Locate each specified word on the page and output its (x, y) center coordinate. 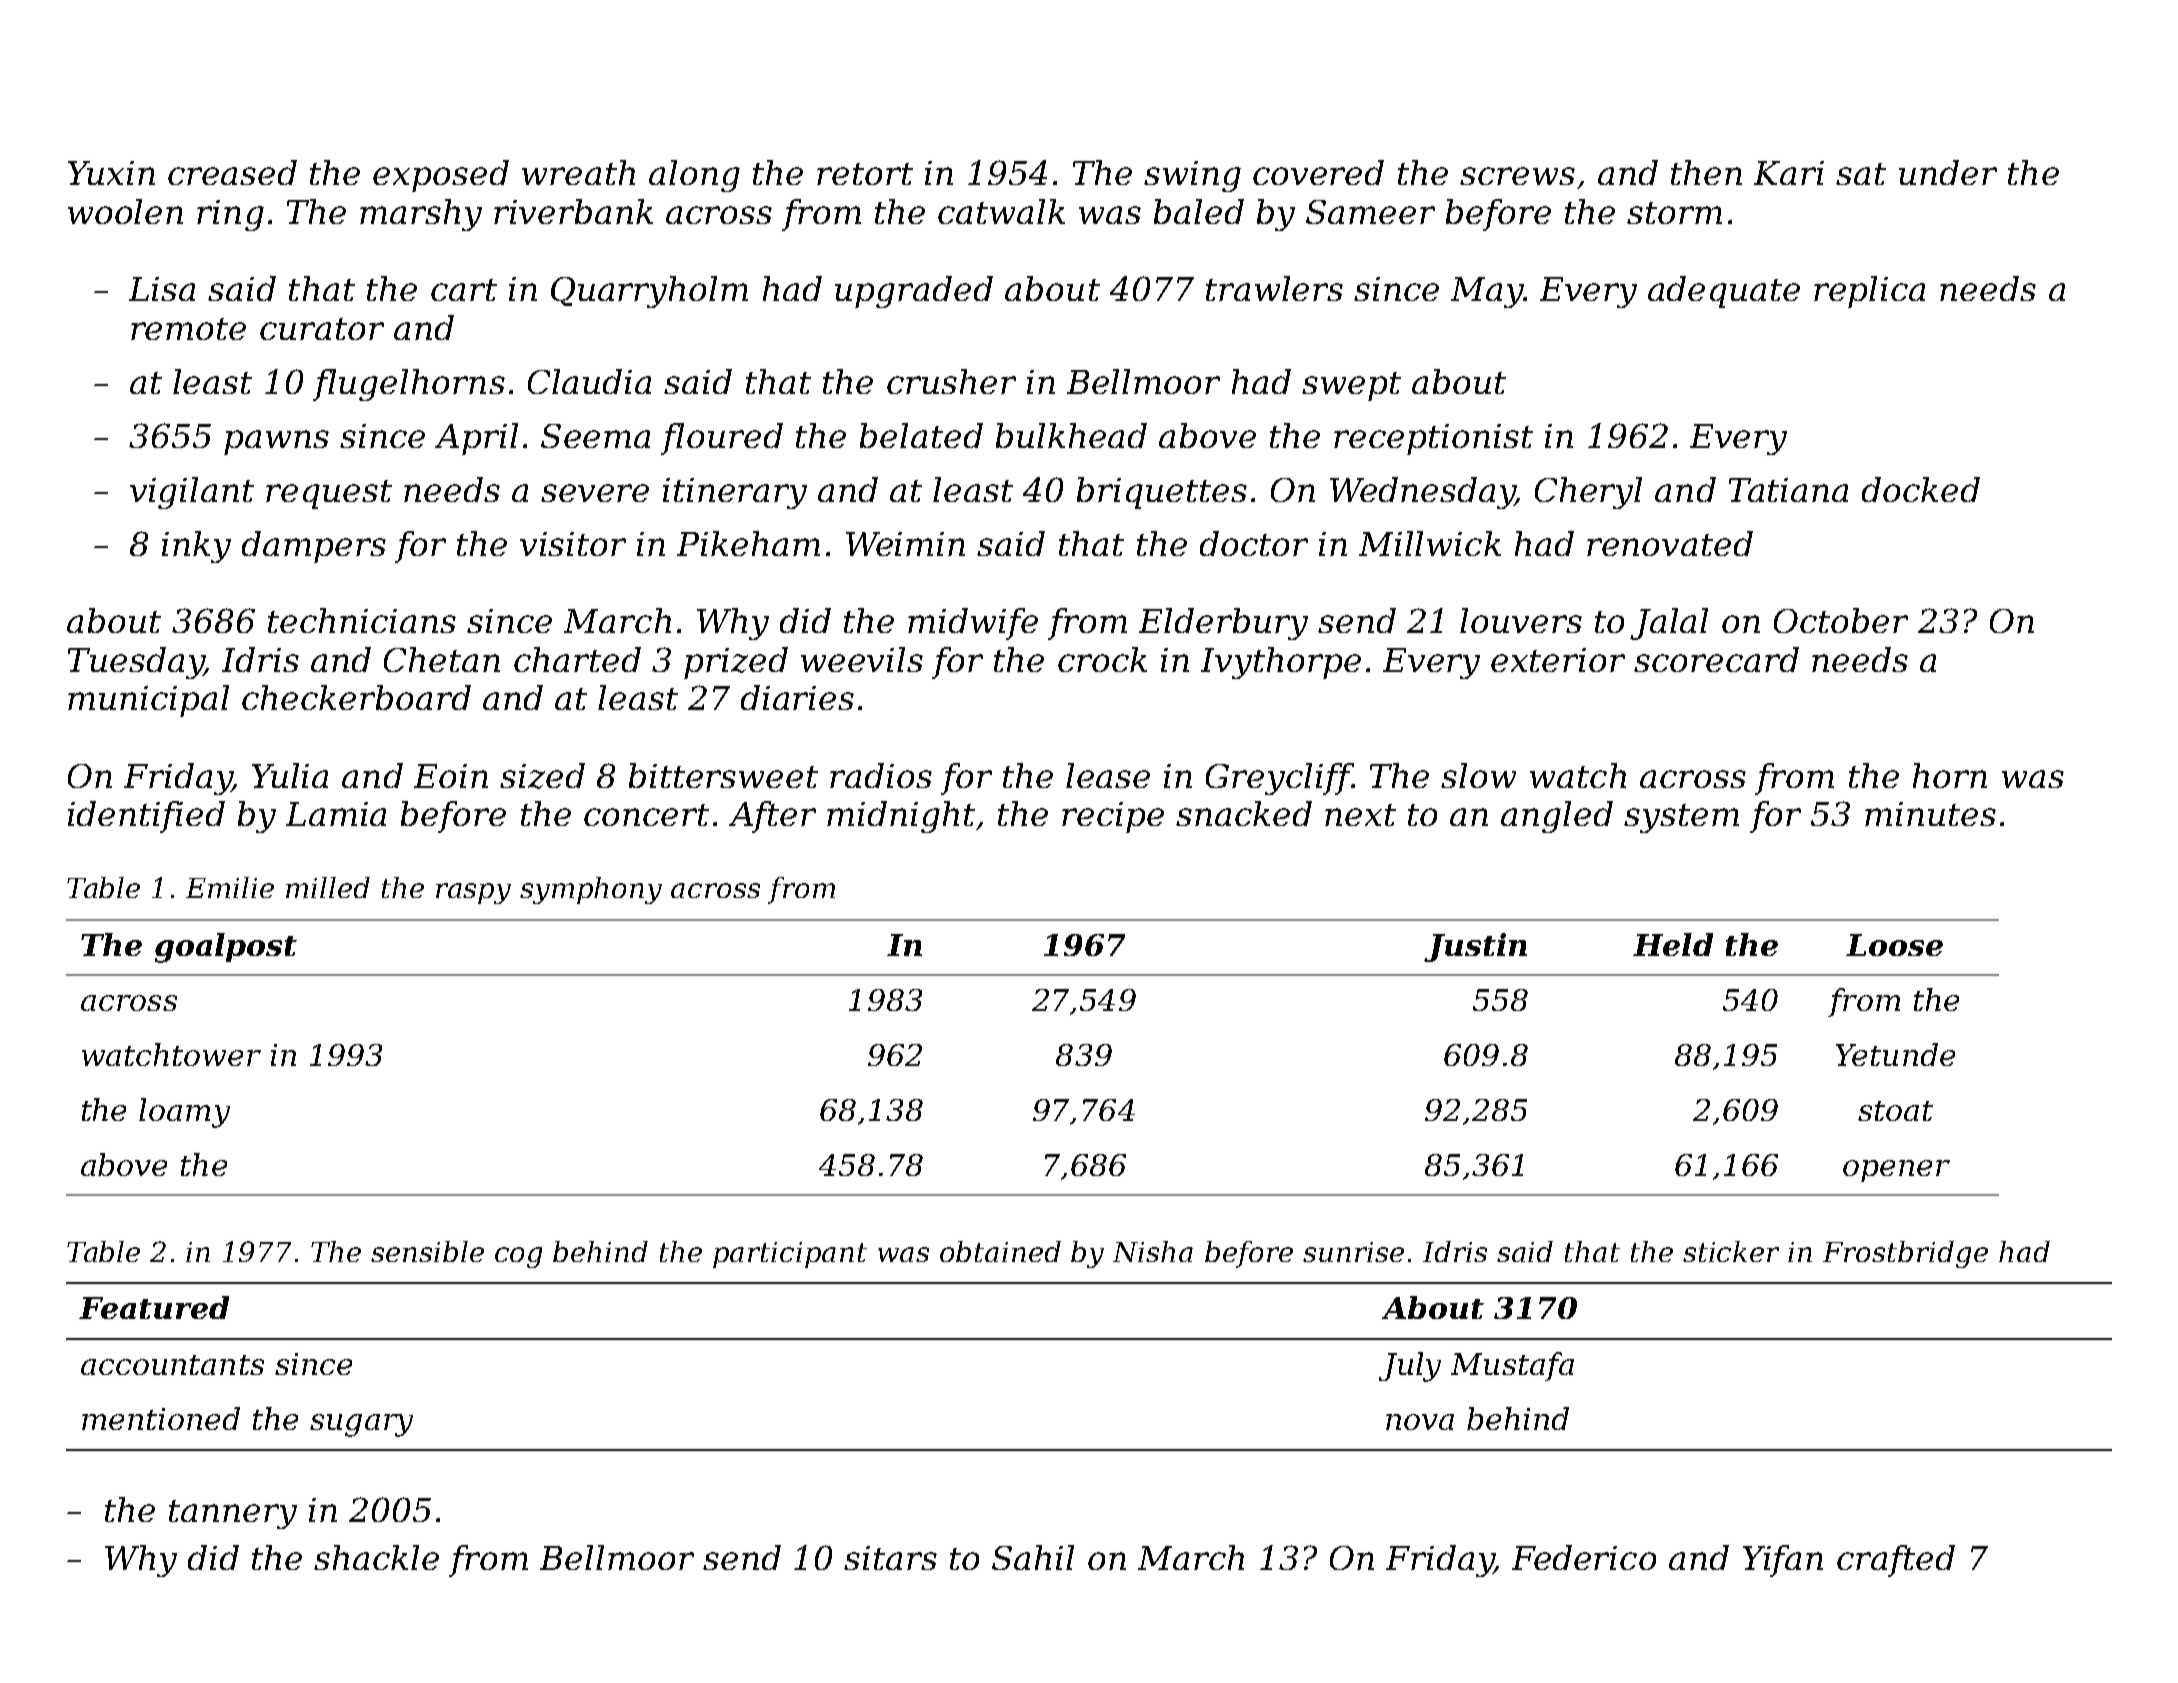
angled (1557, 817)
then (1706, 172)
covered (1318, 172)
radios (881, 775)
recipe (1113, 817)
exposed (441, 176)
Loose (1894, 945)
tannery (233, 1514)
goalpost (226, 948)
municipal (148, 701)
